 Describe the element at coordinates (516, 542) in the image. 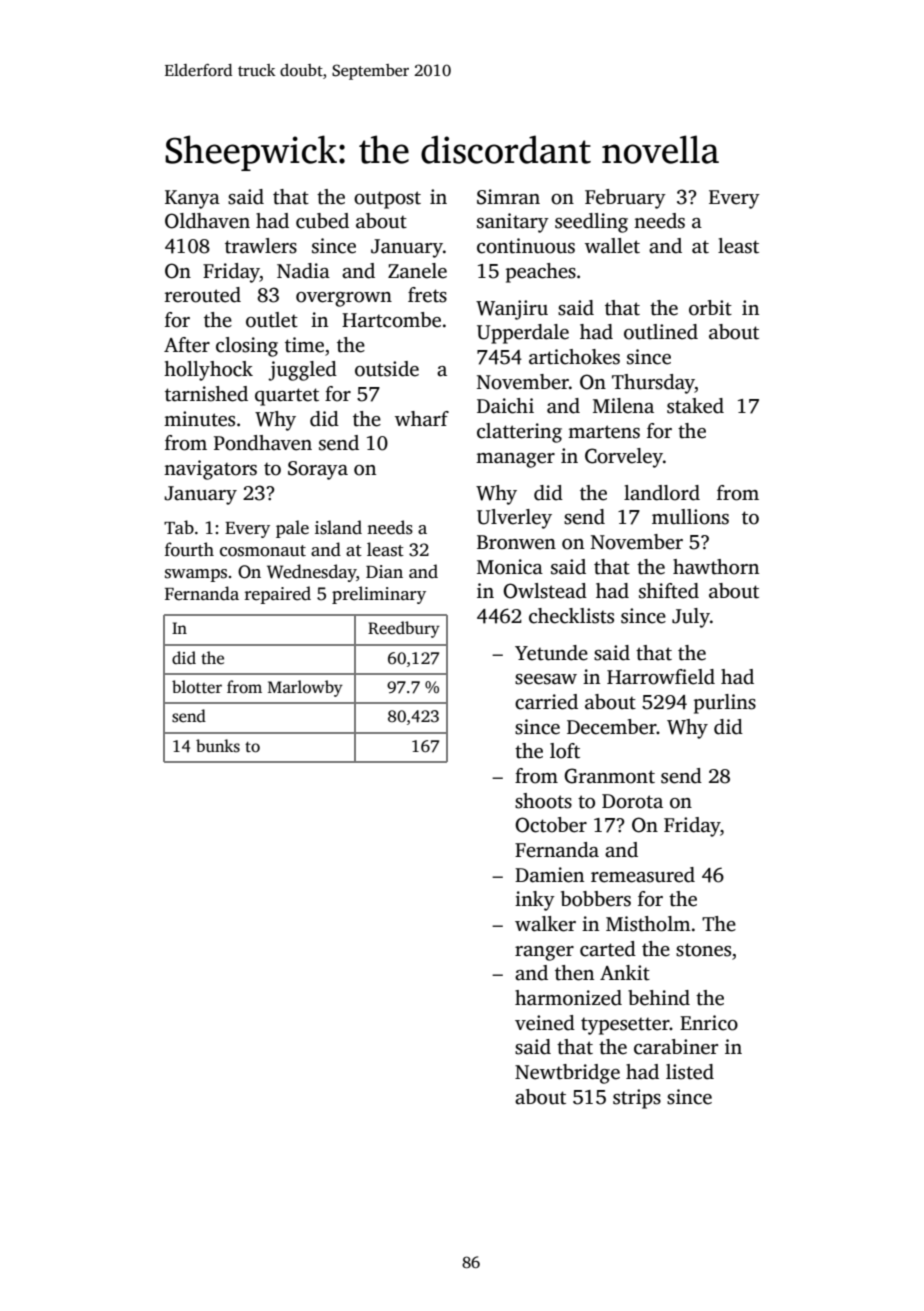

I see `Bronwen` at that location.
